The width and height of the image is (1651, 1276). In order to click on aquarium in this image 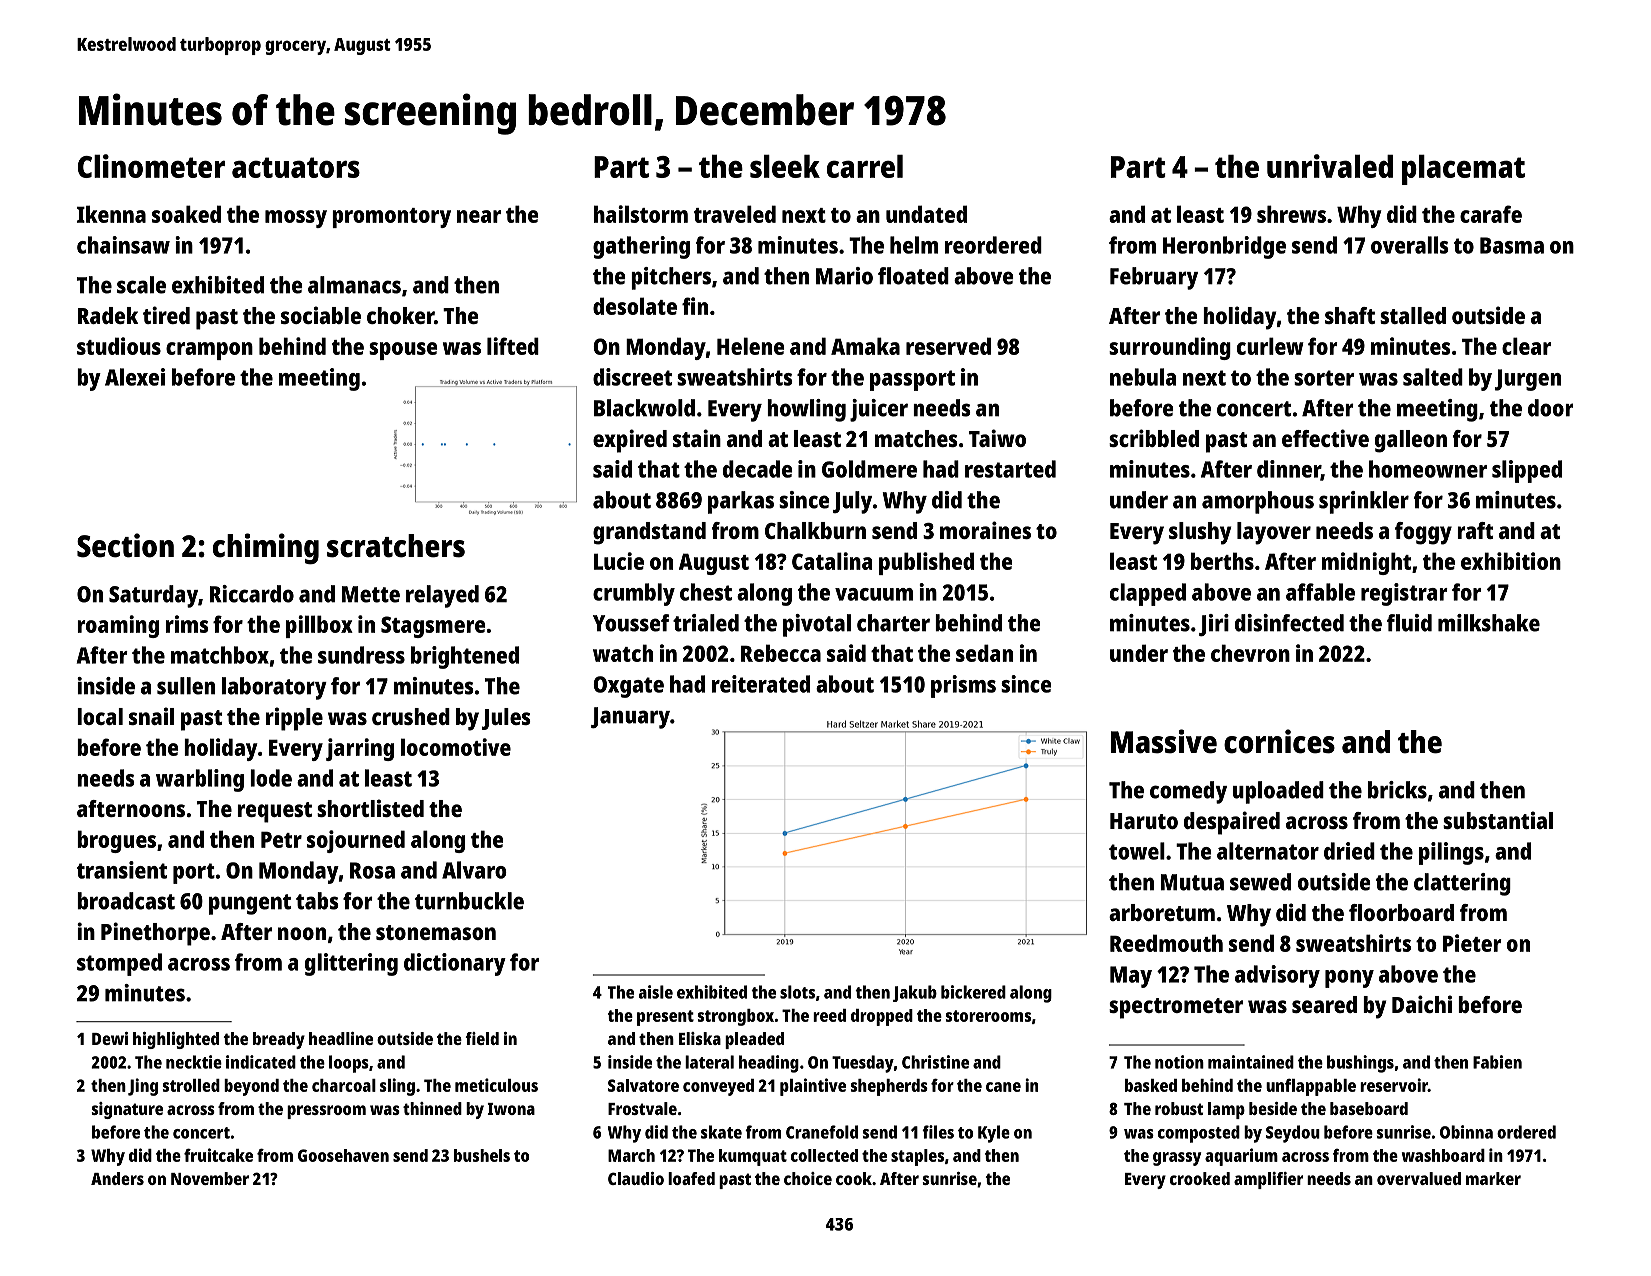, I will do `click(1241, 1157)`.
